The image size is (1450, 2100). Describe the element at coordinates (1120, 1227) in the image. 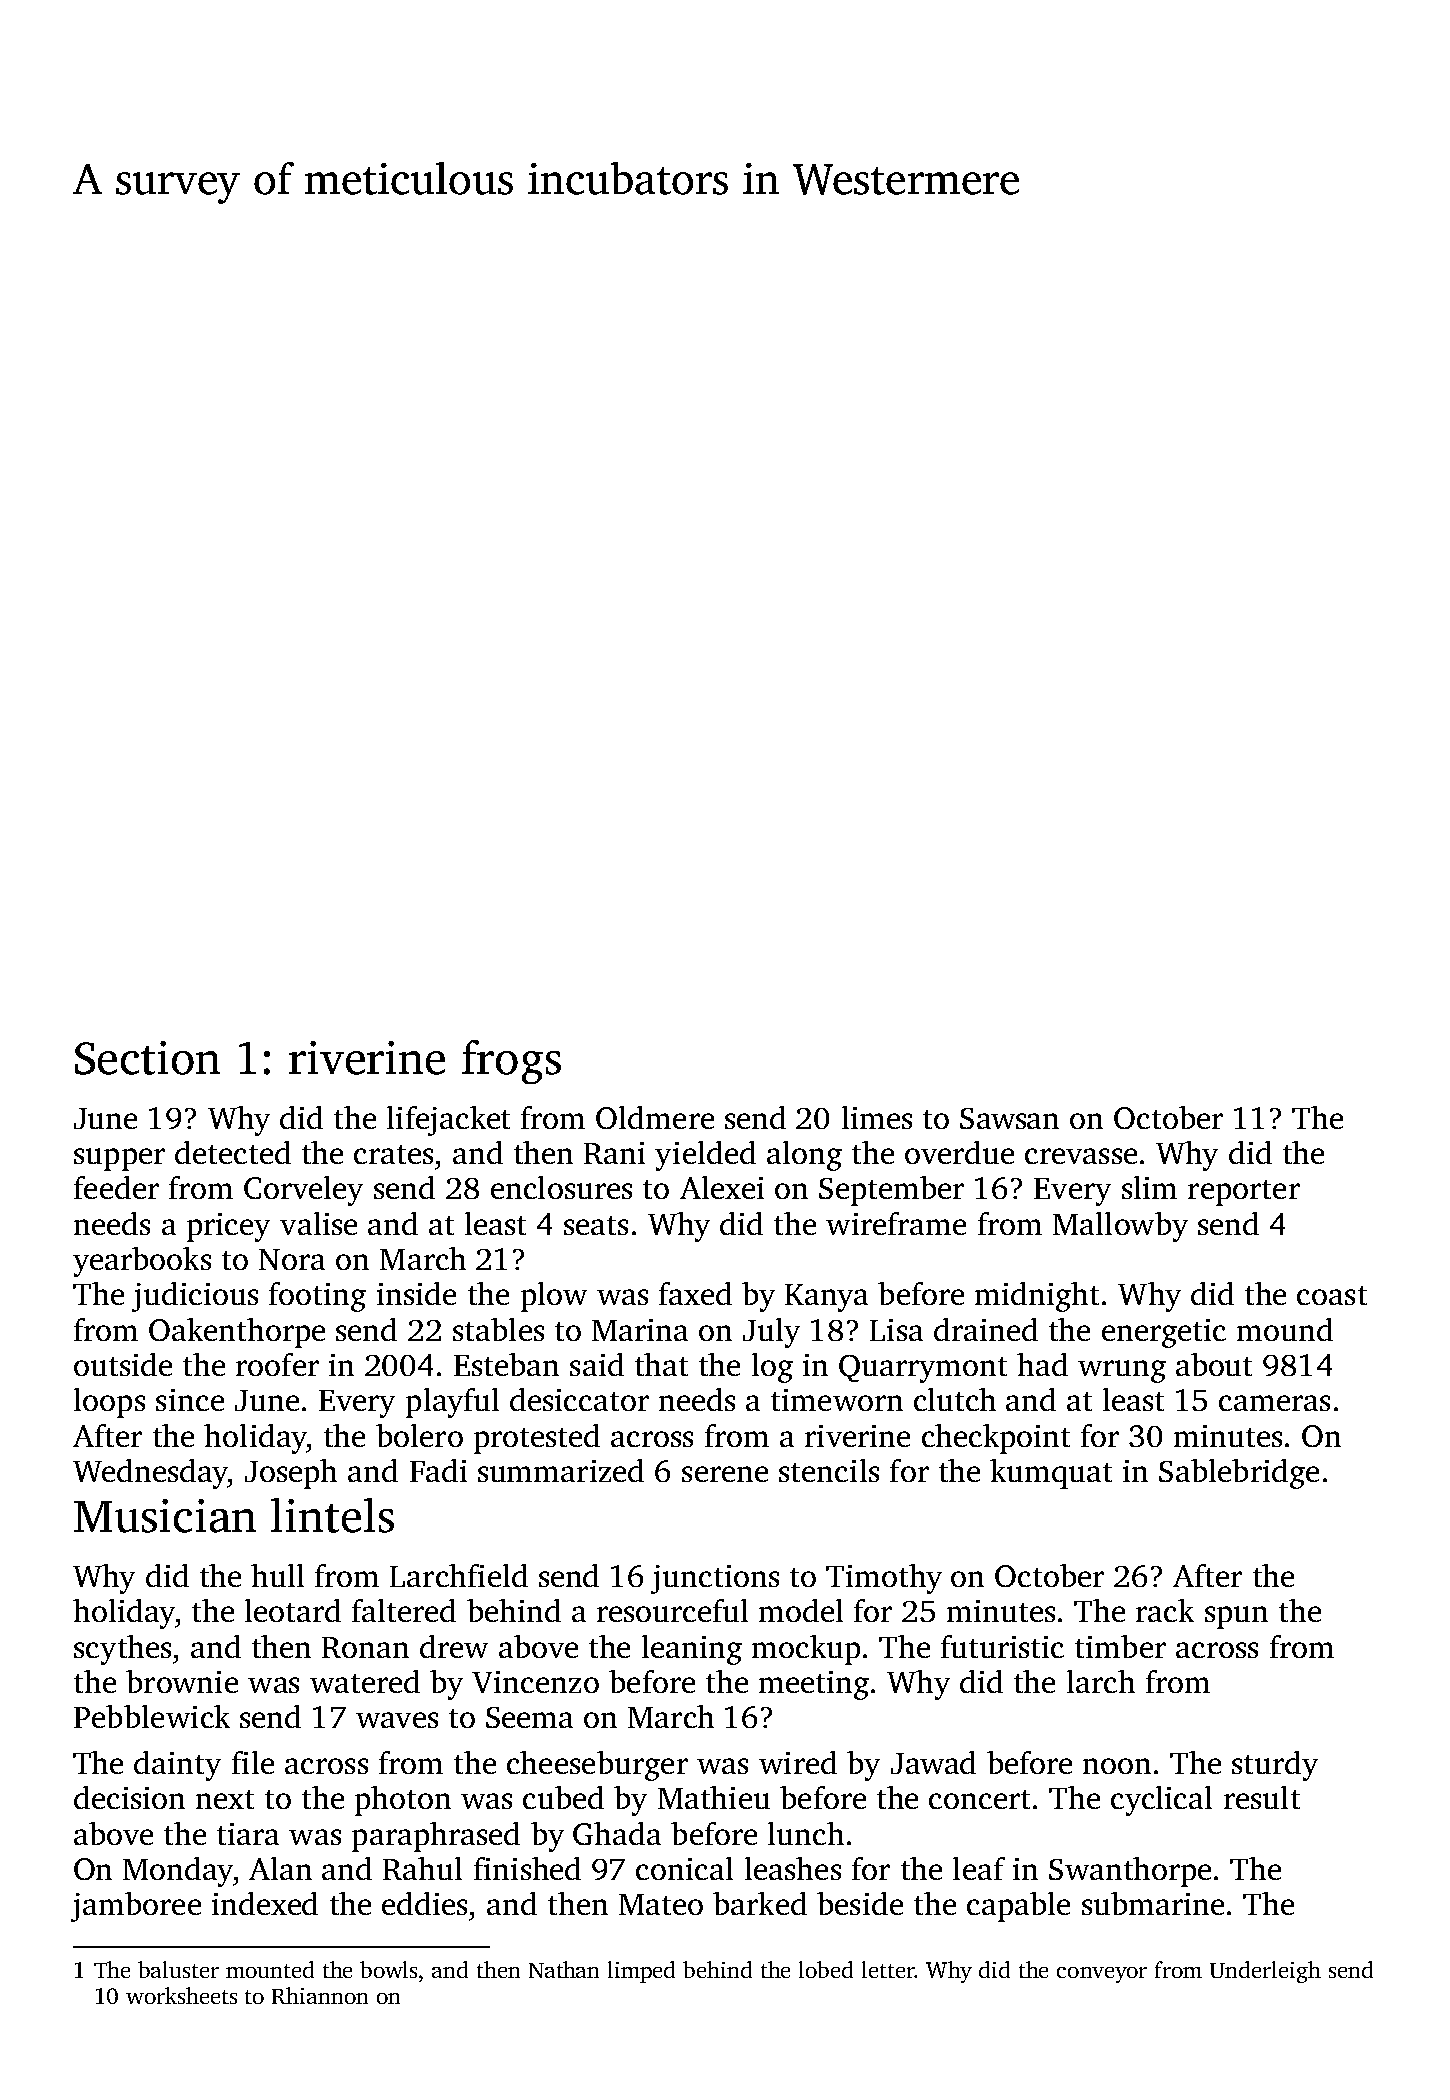

I see `Mallowby` at that location.
